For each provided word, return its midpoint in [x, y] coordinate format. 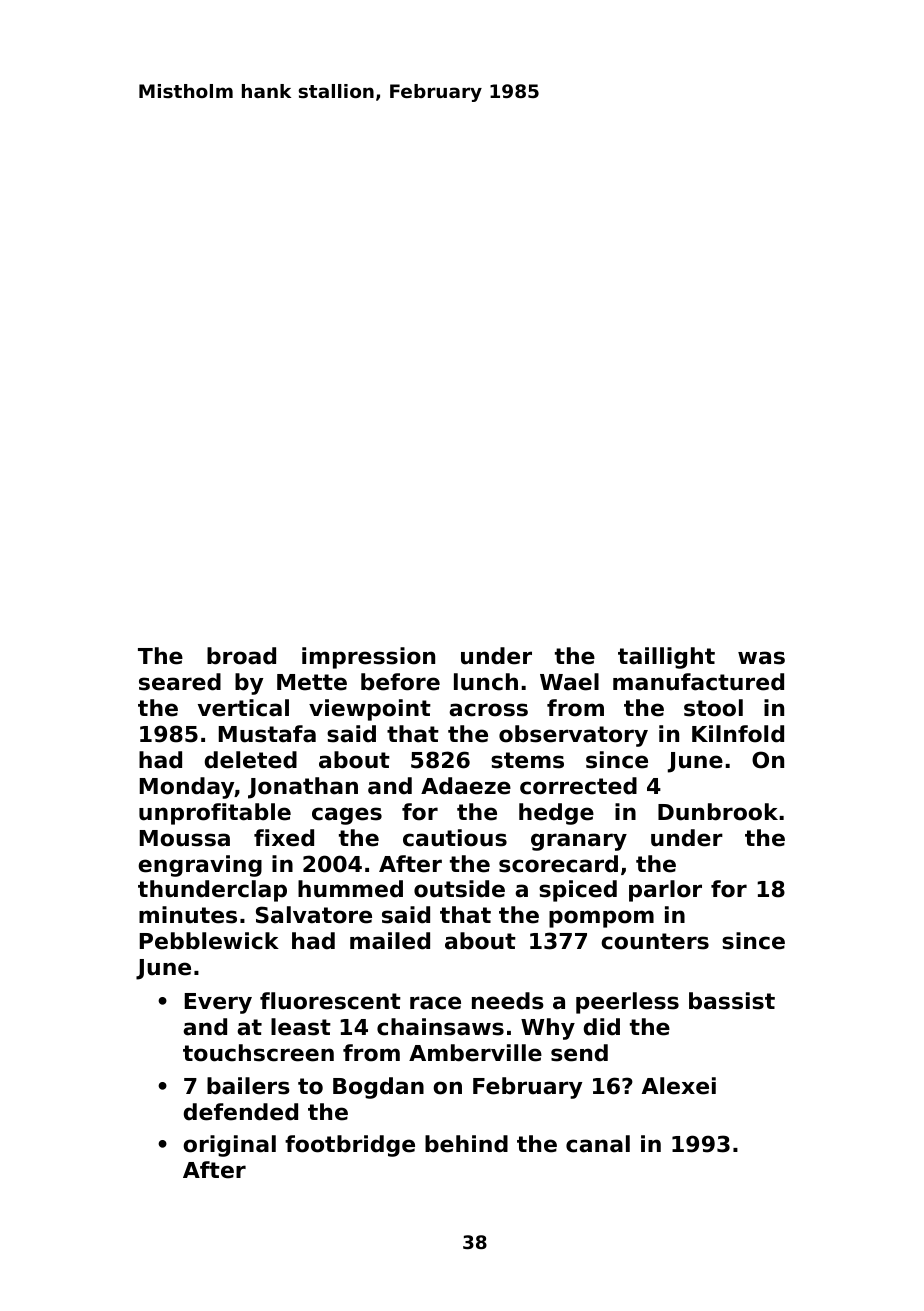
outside [459, 889]
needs [508, 1001]
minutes [188, 915]
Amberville [475, 1053]
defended [241, 1112]
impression [368, 658]
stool [713, 708]
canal [598, 1144]
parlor [665, 891]
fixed [284, 838]
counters [655, 941]
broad [241, 656]
